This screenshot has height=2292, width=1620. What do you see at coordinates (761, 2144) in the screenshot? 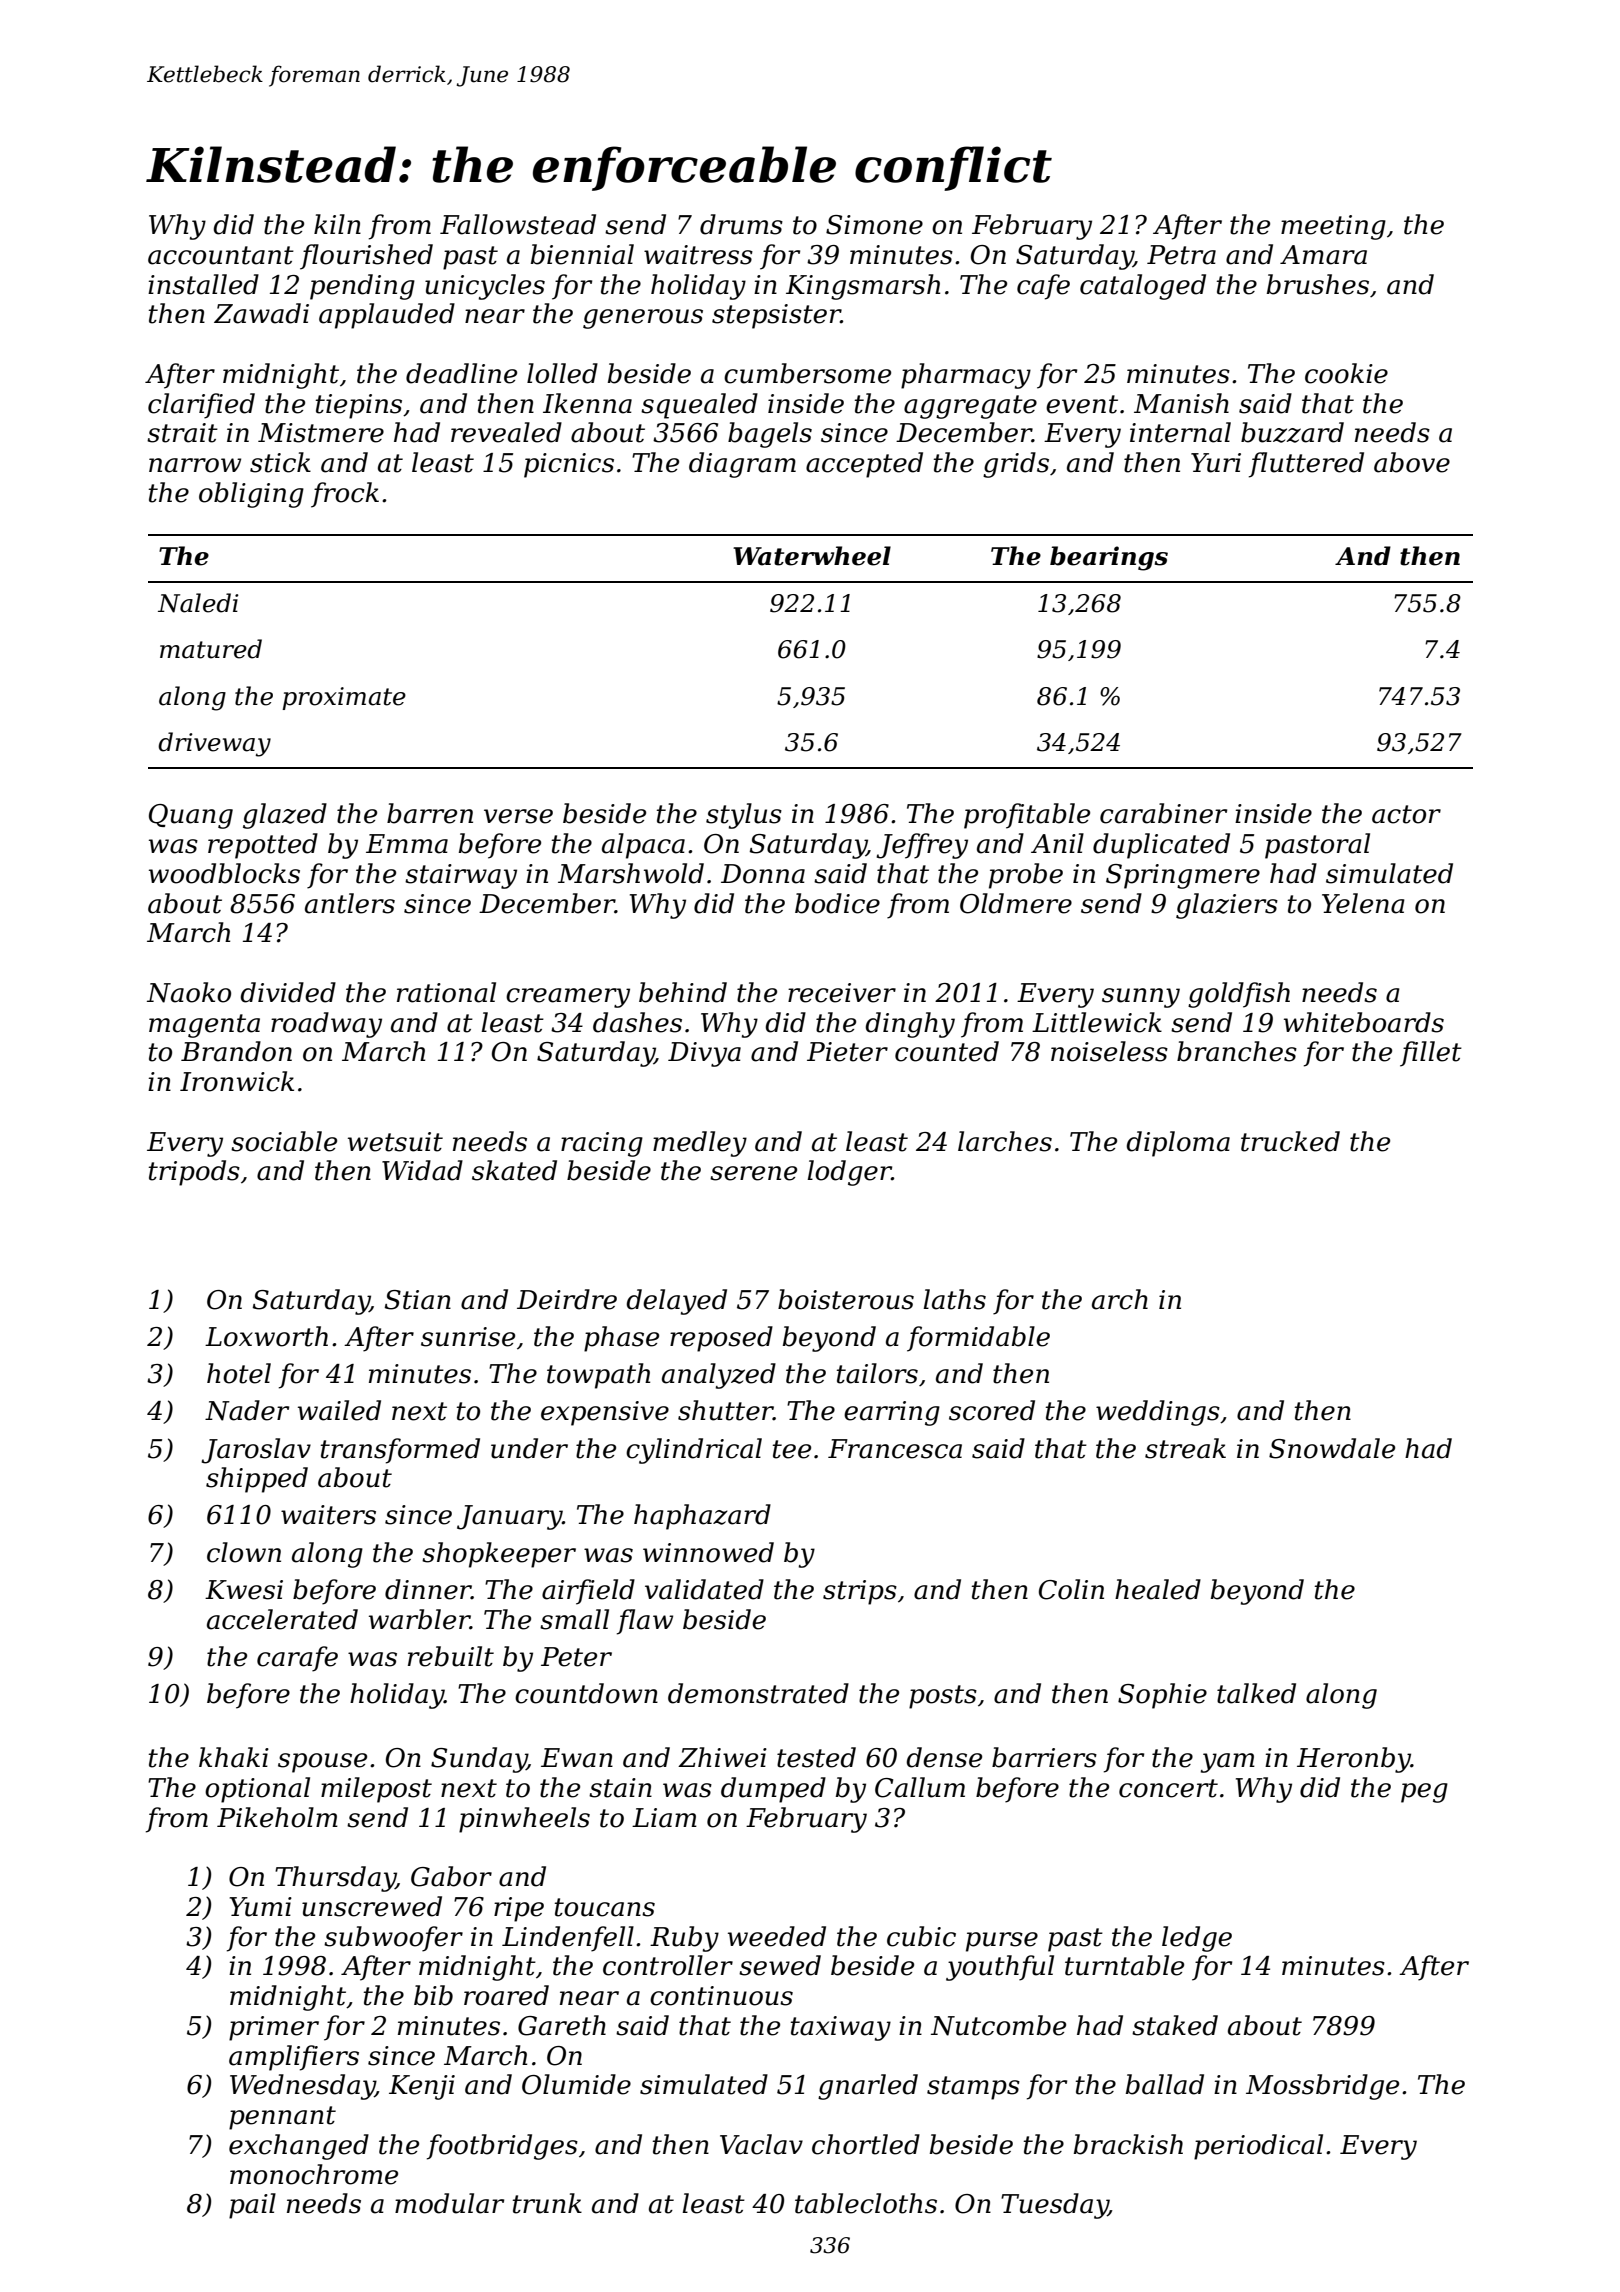
I see `Vaclav` at bounding box center [761, 2144].
